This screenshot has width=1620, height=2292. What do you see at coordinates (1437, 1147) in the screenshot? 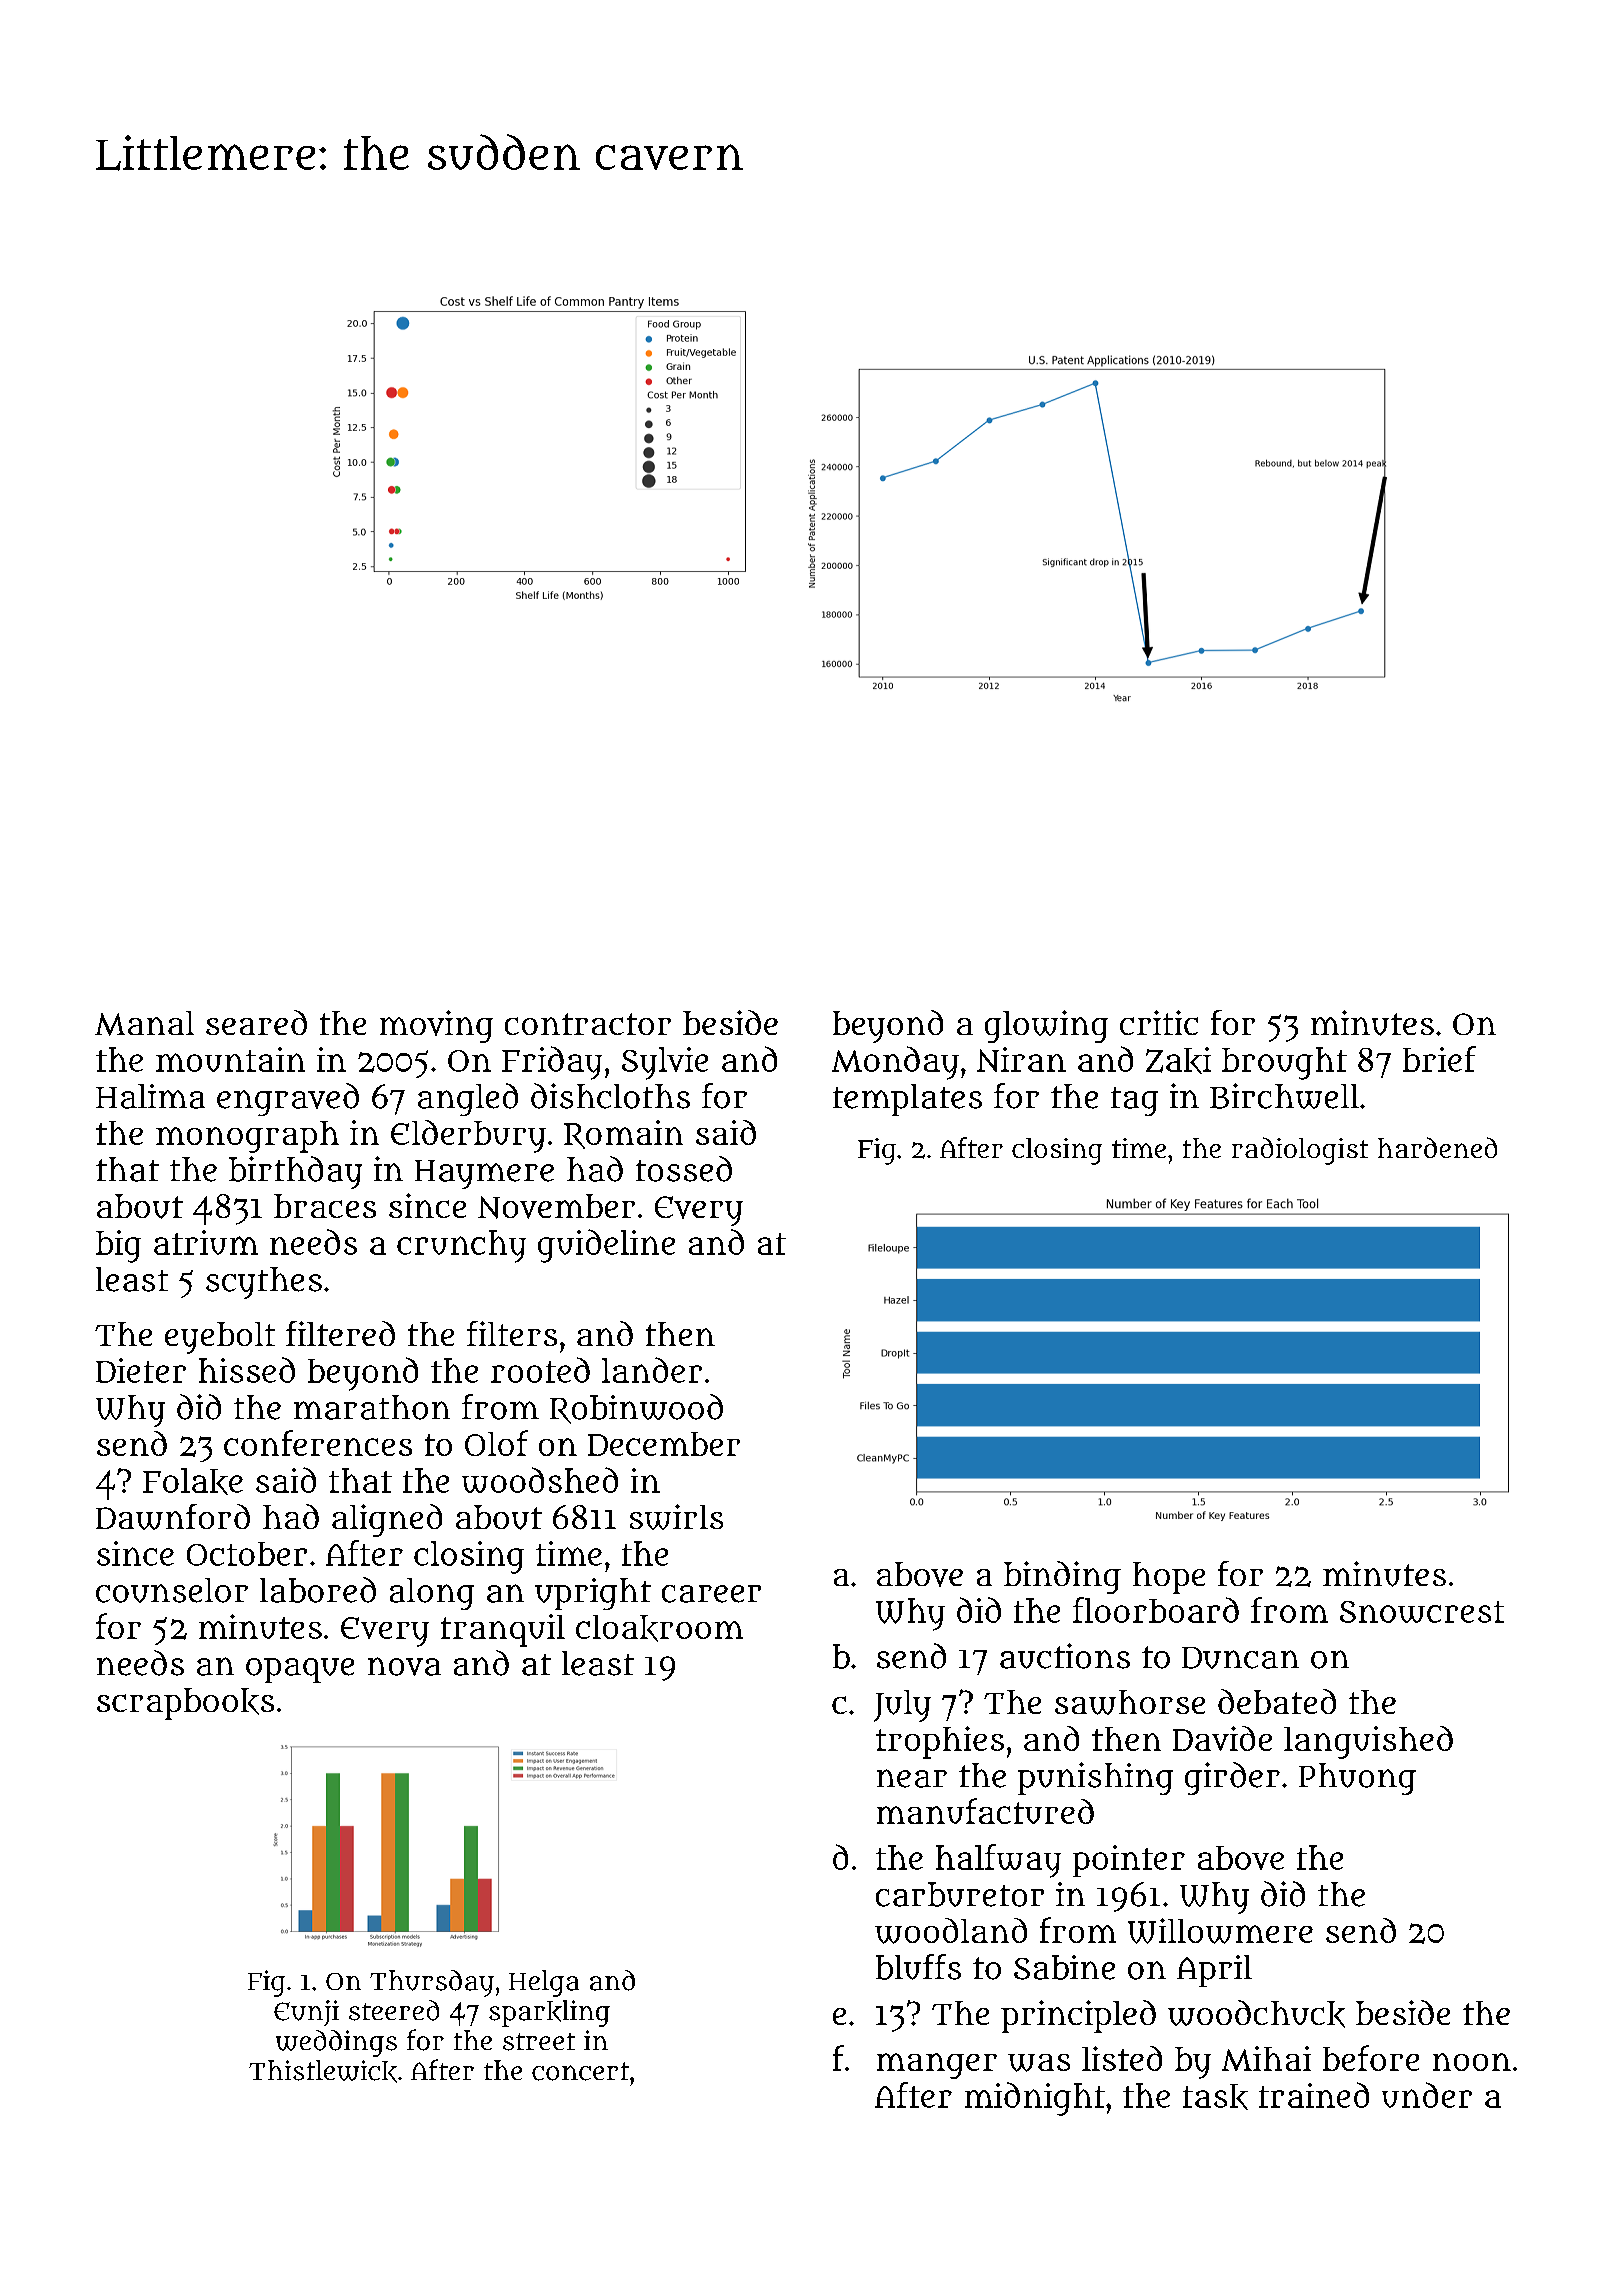
I see `hardened` at bounding box center [1437, 1147].
